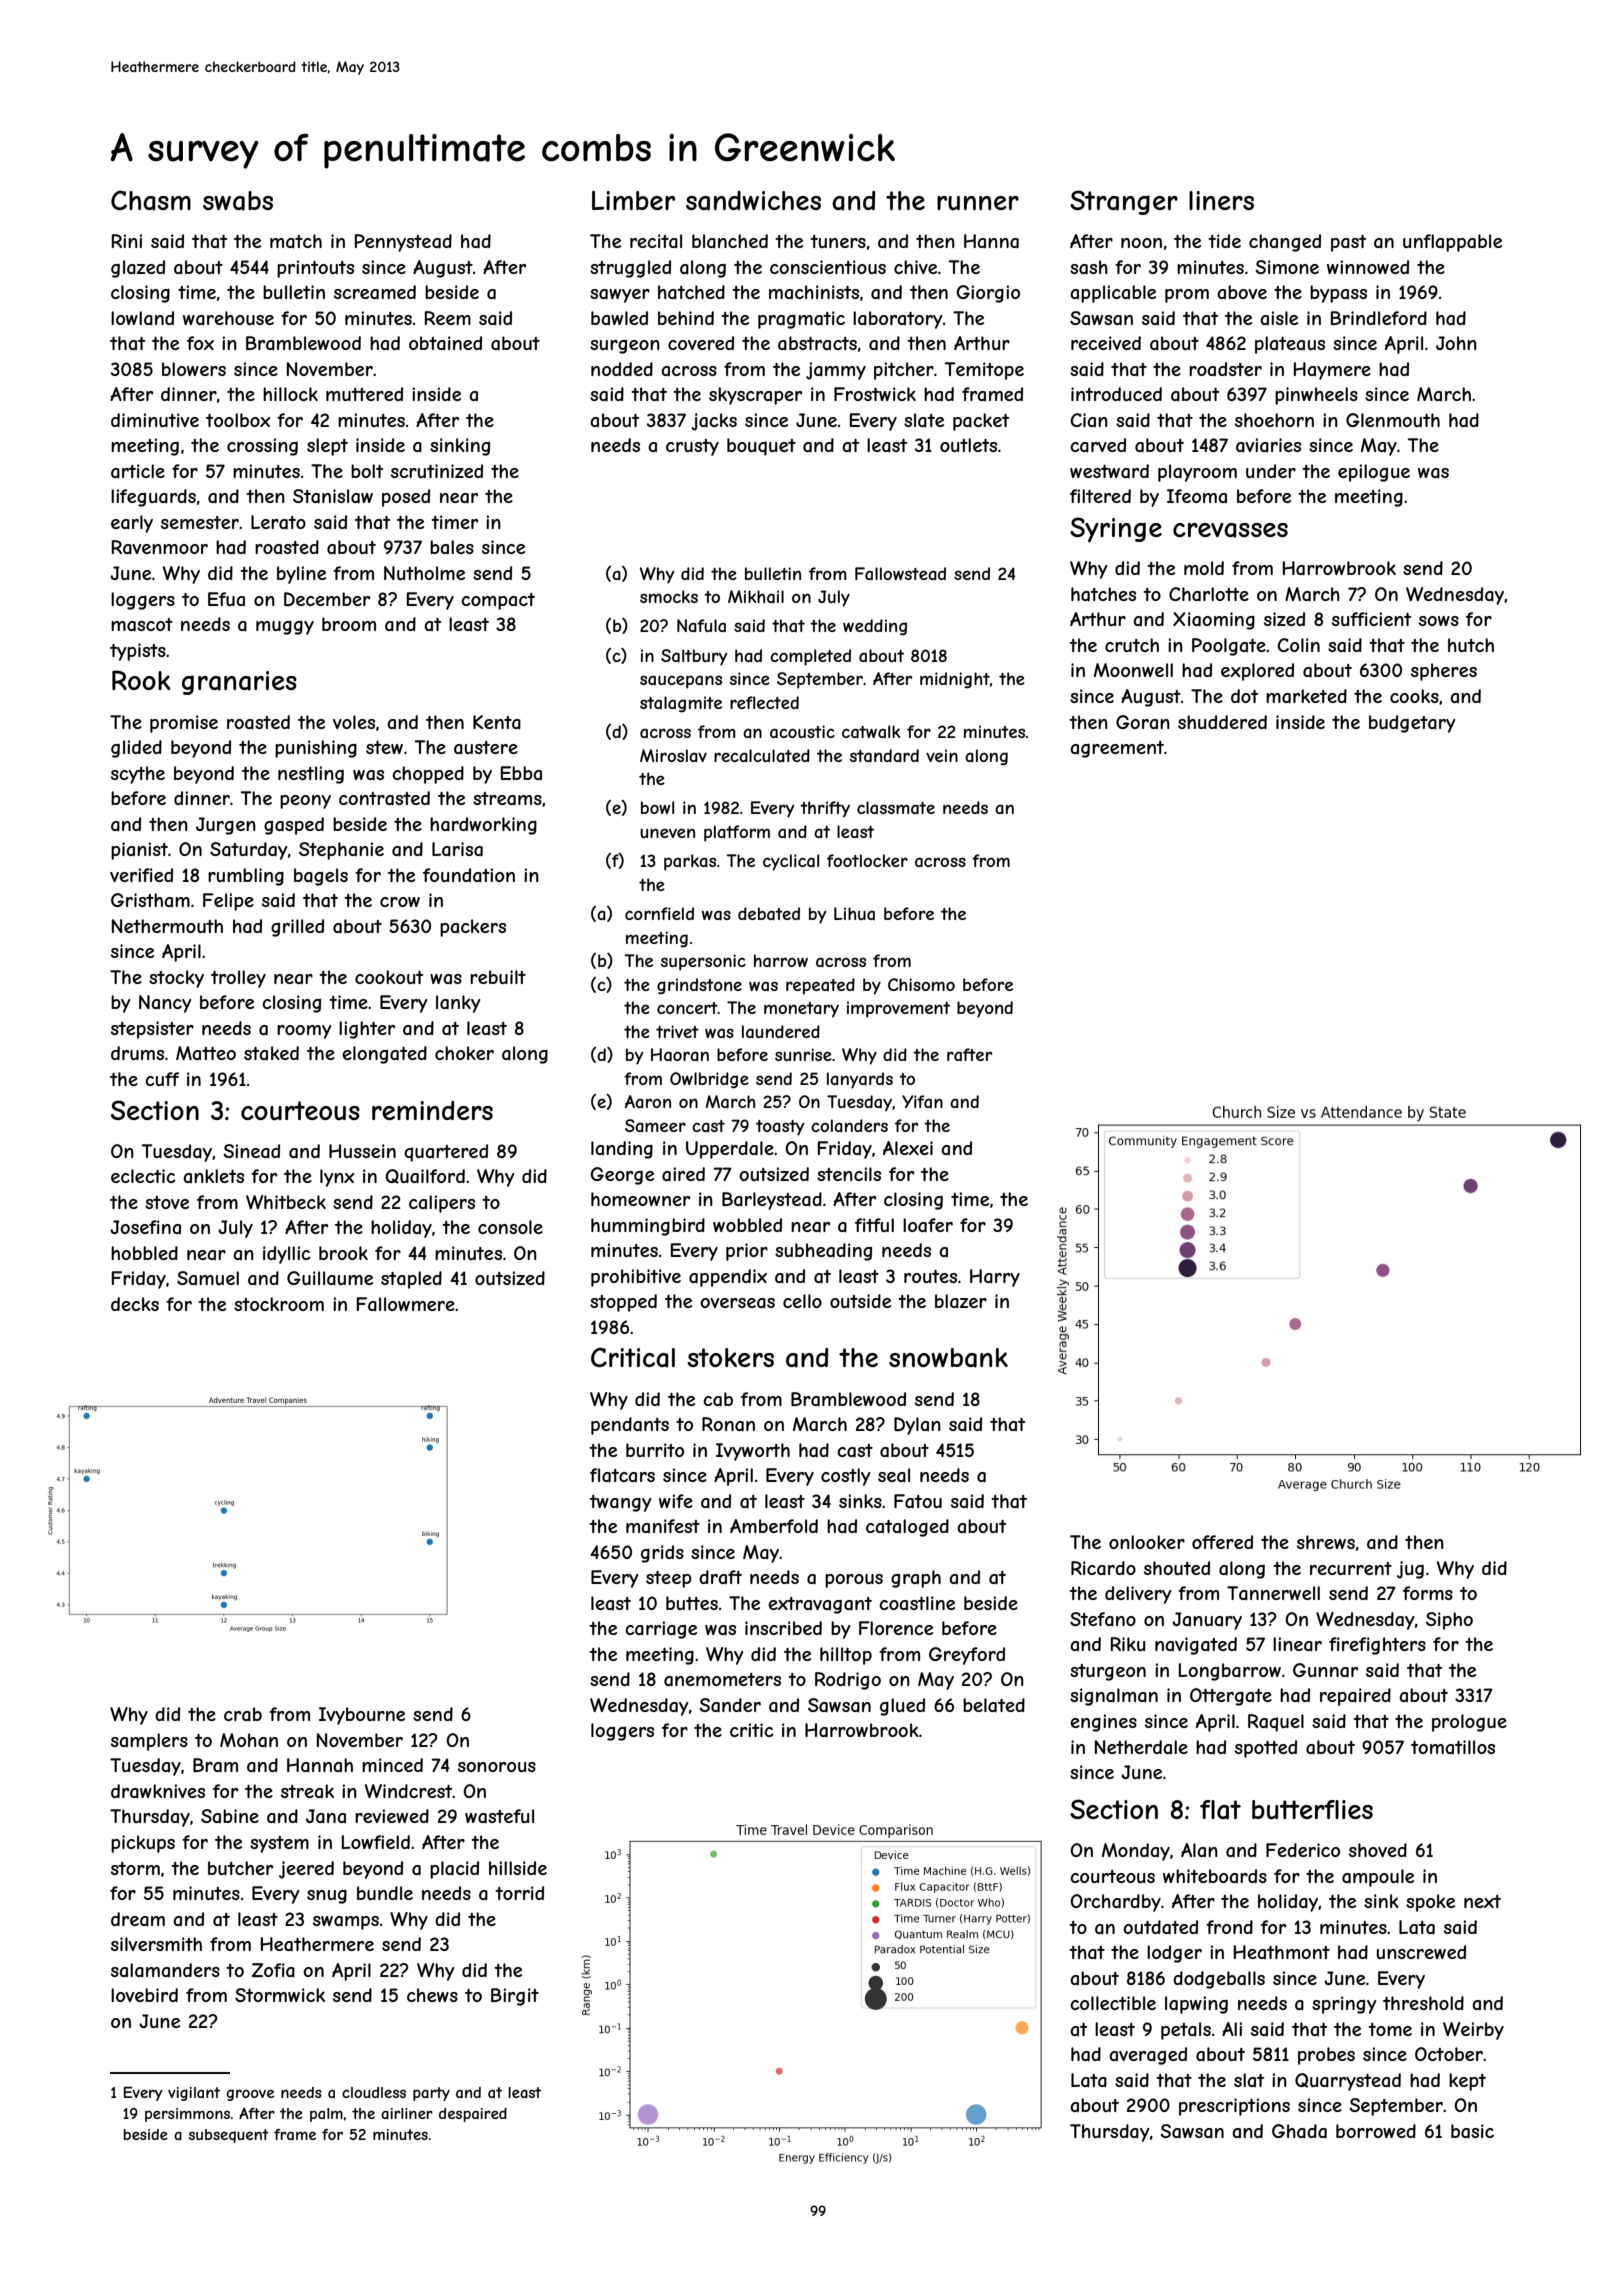 The width and height of the screenshot is (1620, 2292). I want to click on lanky, so click(458, 1004).
